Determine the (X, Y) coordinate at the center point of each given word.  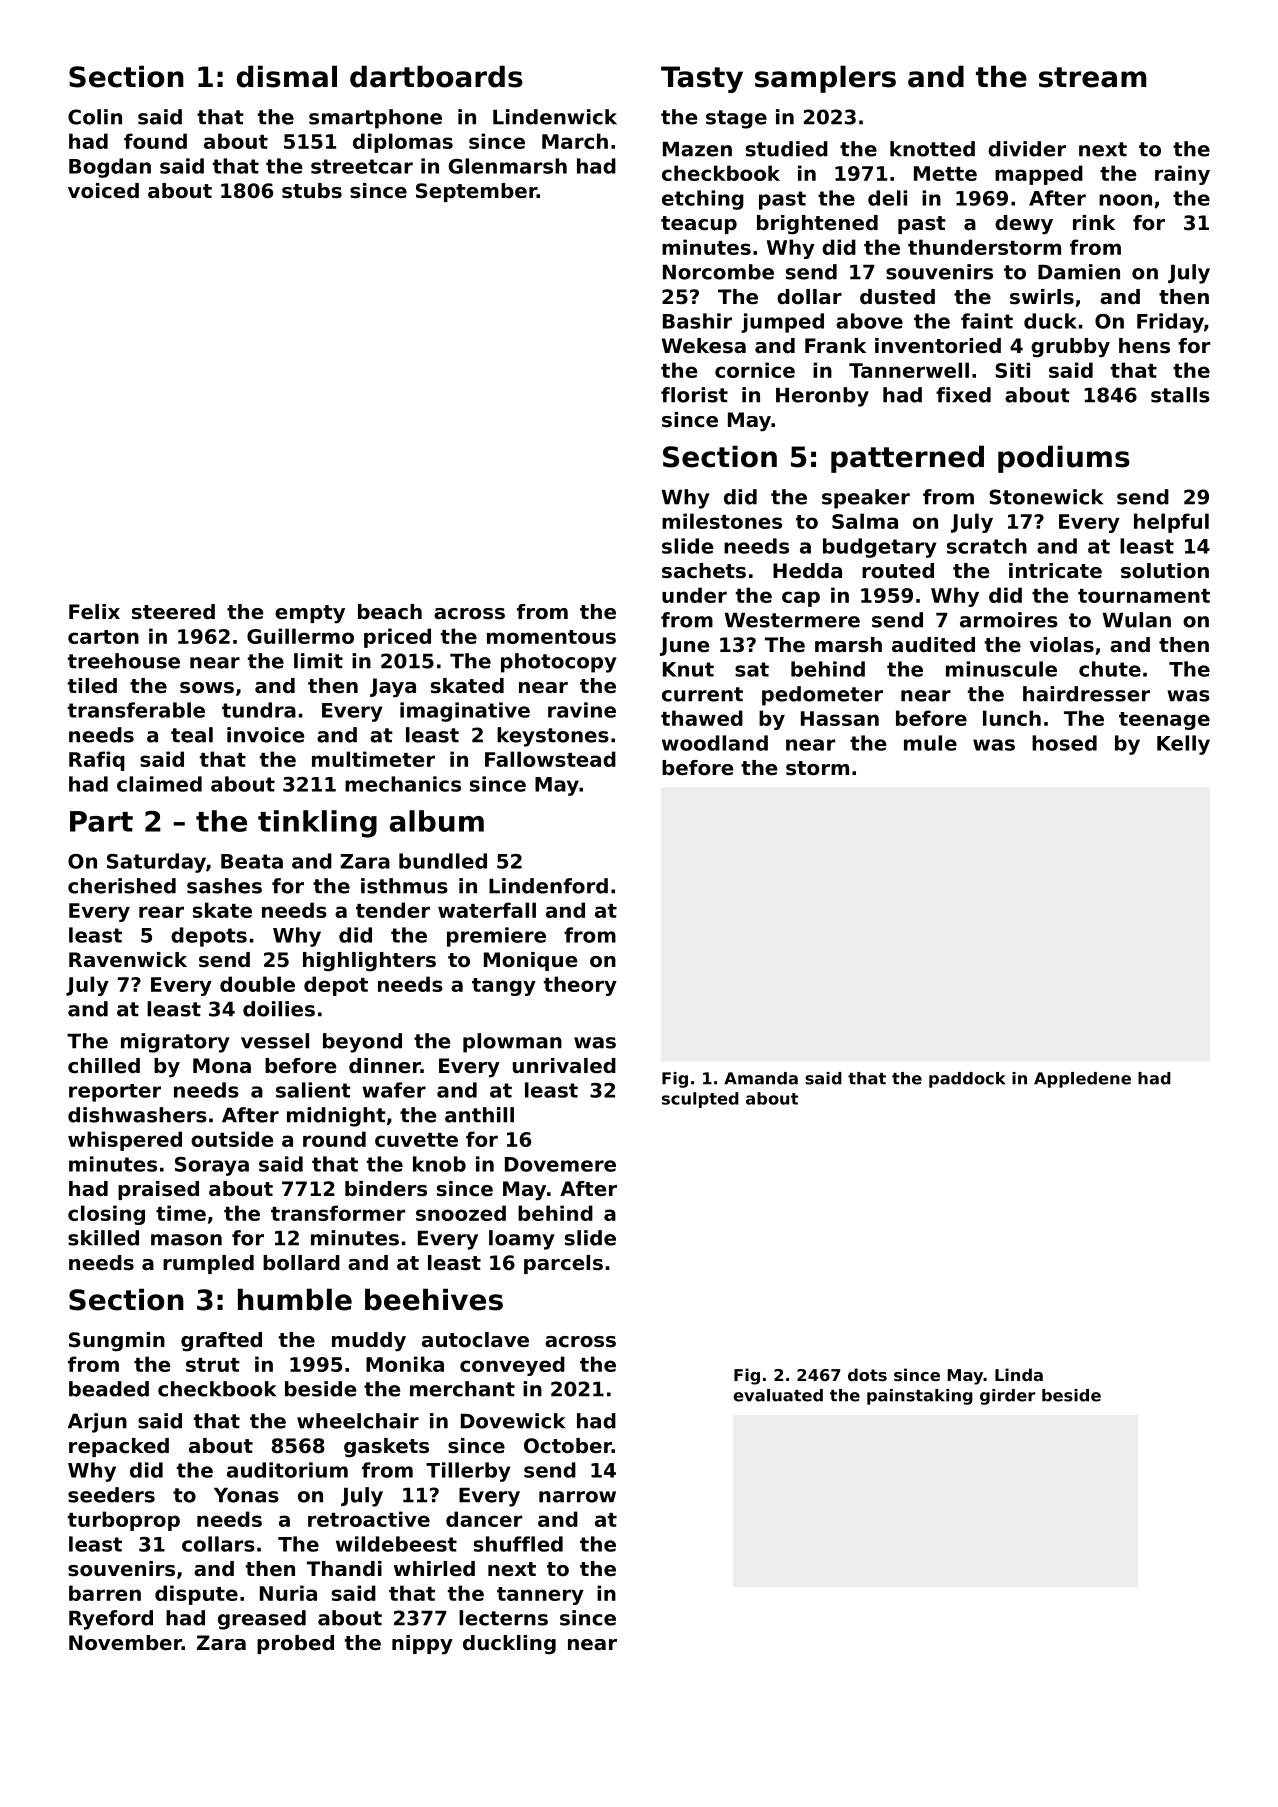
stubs (312, 191)
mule (930, 743)
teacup (699, 225)
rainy (1182, 175)
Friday (1170, 323)
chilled (104, 1066)
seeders (111, 1495)
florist (694, 395)
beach (390, 612)
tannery (540, 1596)
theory (580, 986)
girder (1007, 1397)
